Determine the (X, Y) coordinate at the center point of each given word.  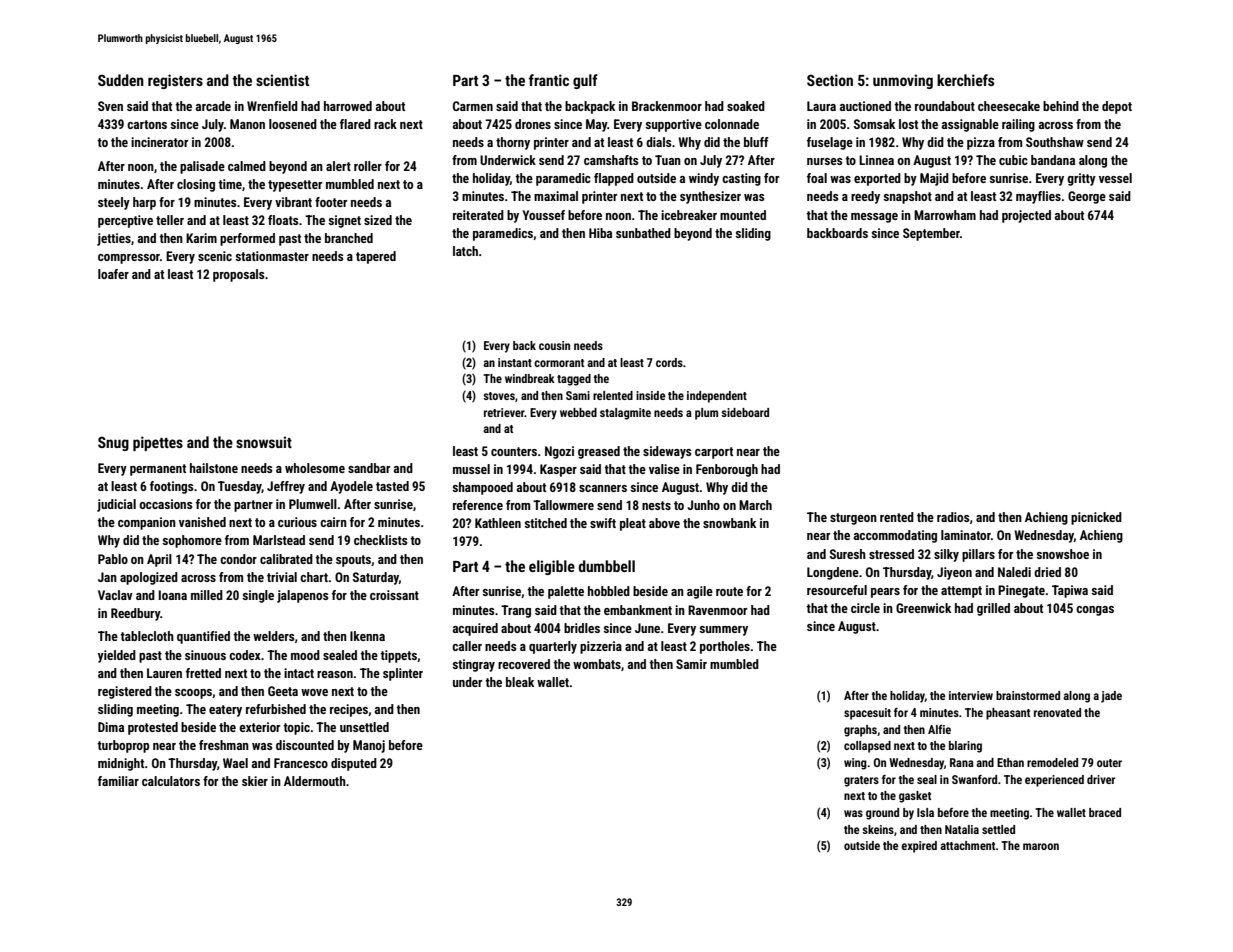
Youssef (543, 215)
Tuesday (240, 487)
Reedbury (135, 614)
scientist (282, 80)
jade (1111, 697)
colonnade (732, 124)
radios (953, 517)
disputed (354, 764)
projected (1026, 216)
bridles (582, 628)
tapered (376, 257)
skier (255, 781)
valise (664, 469)
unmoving (903, 81)
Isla (925, 812)
